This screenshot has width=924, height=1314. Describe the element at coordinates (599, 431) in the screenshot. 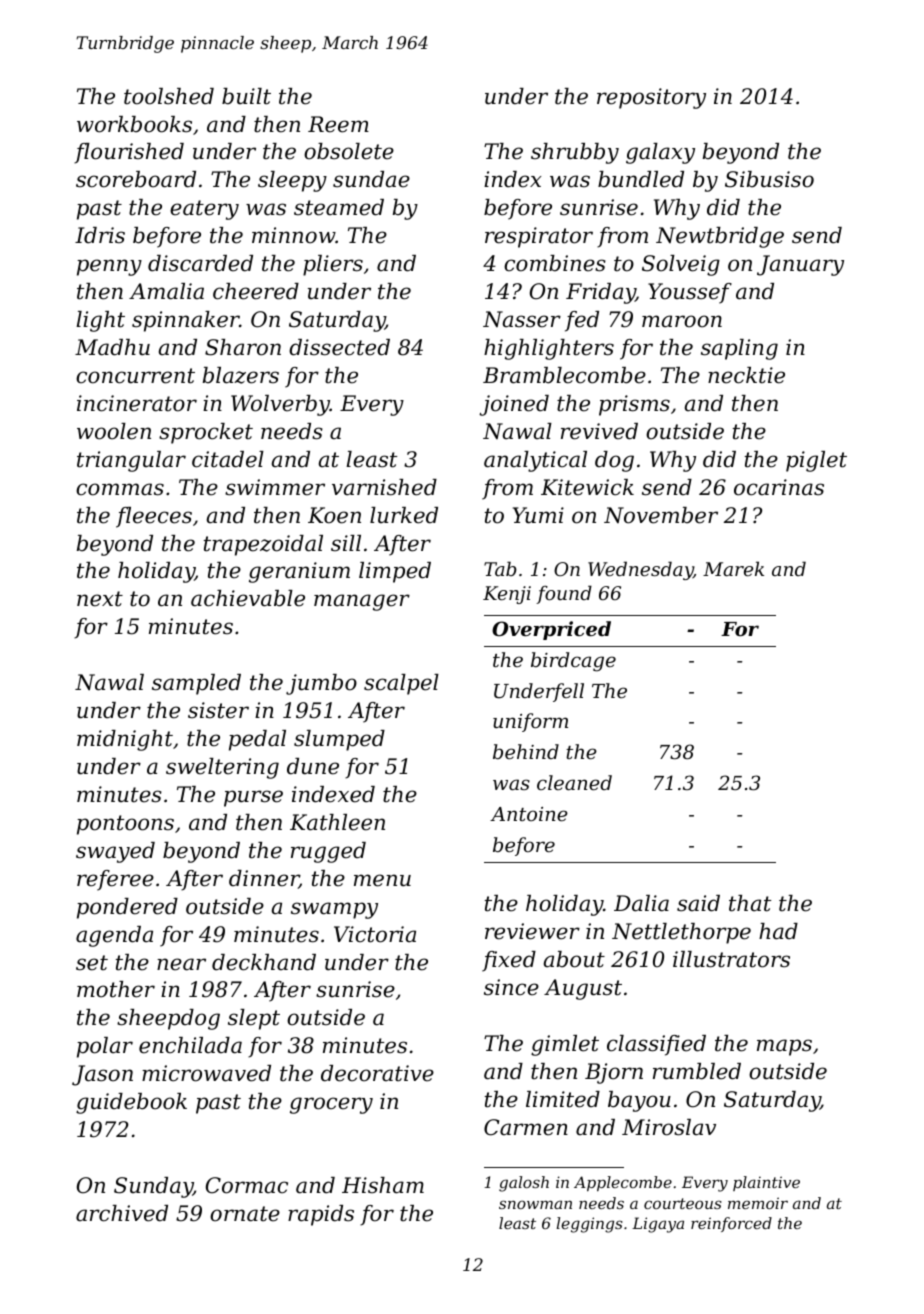

I see `revived` at that location.
